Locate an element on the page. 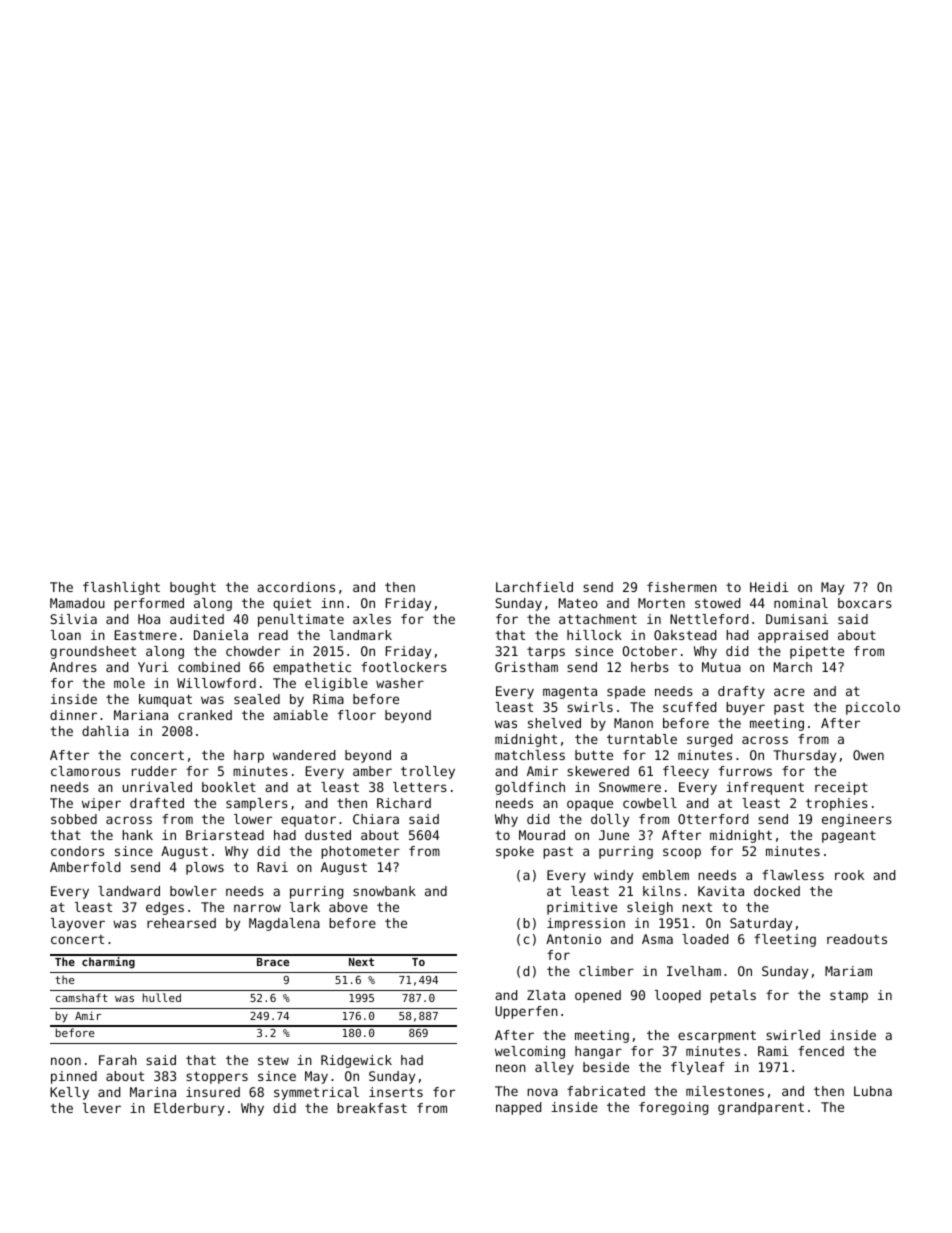  buyer is located at coordinates (745, 708).
